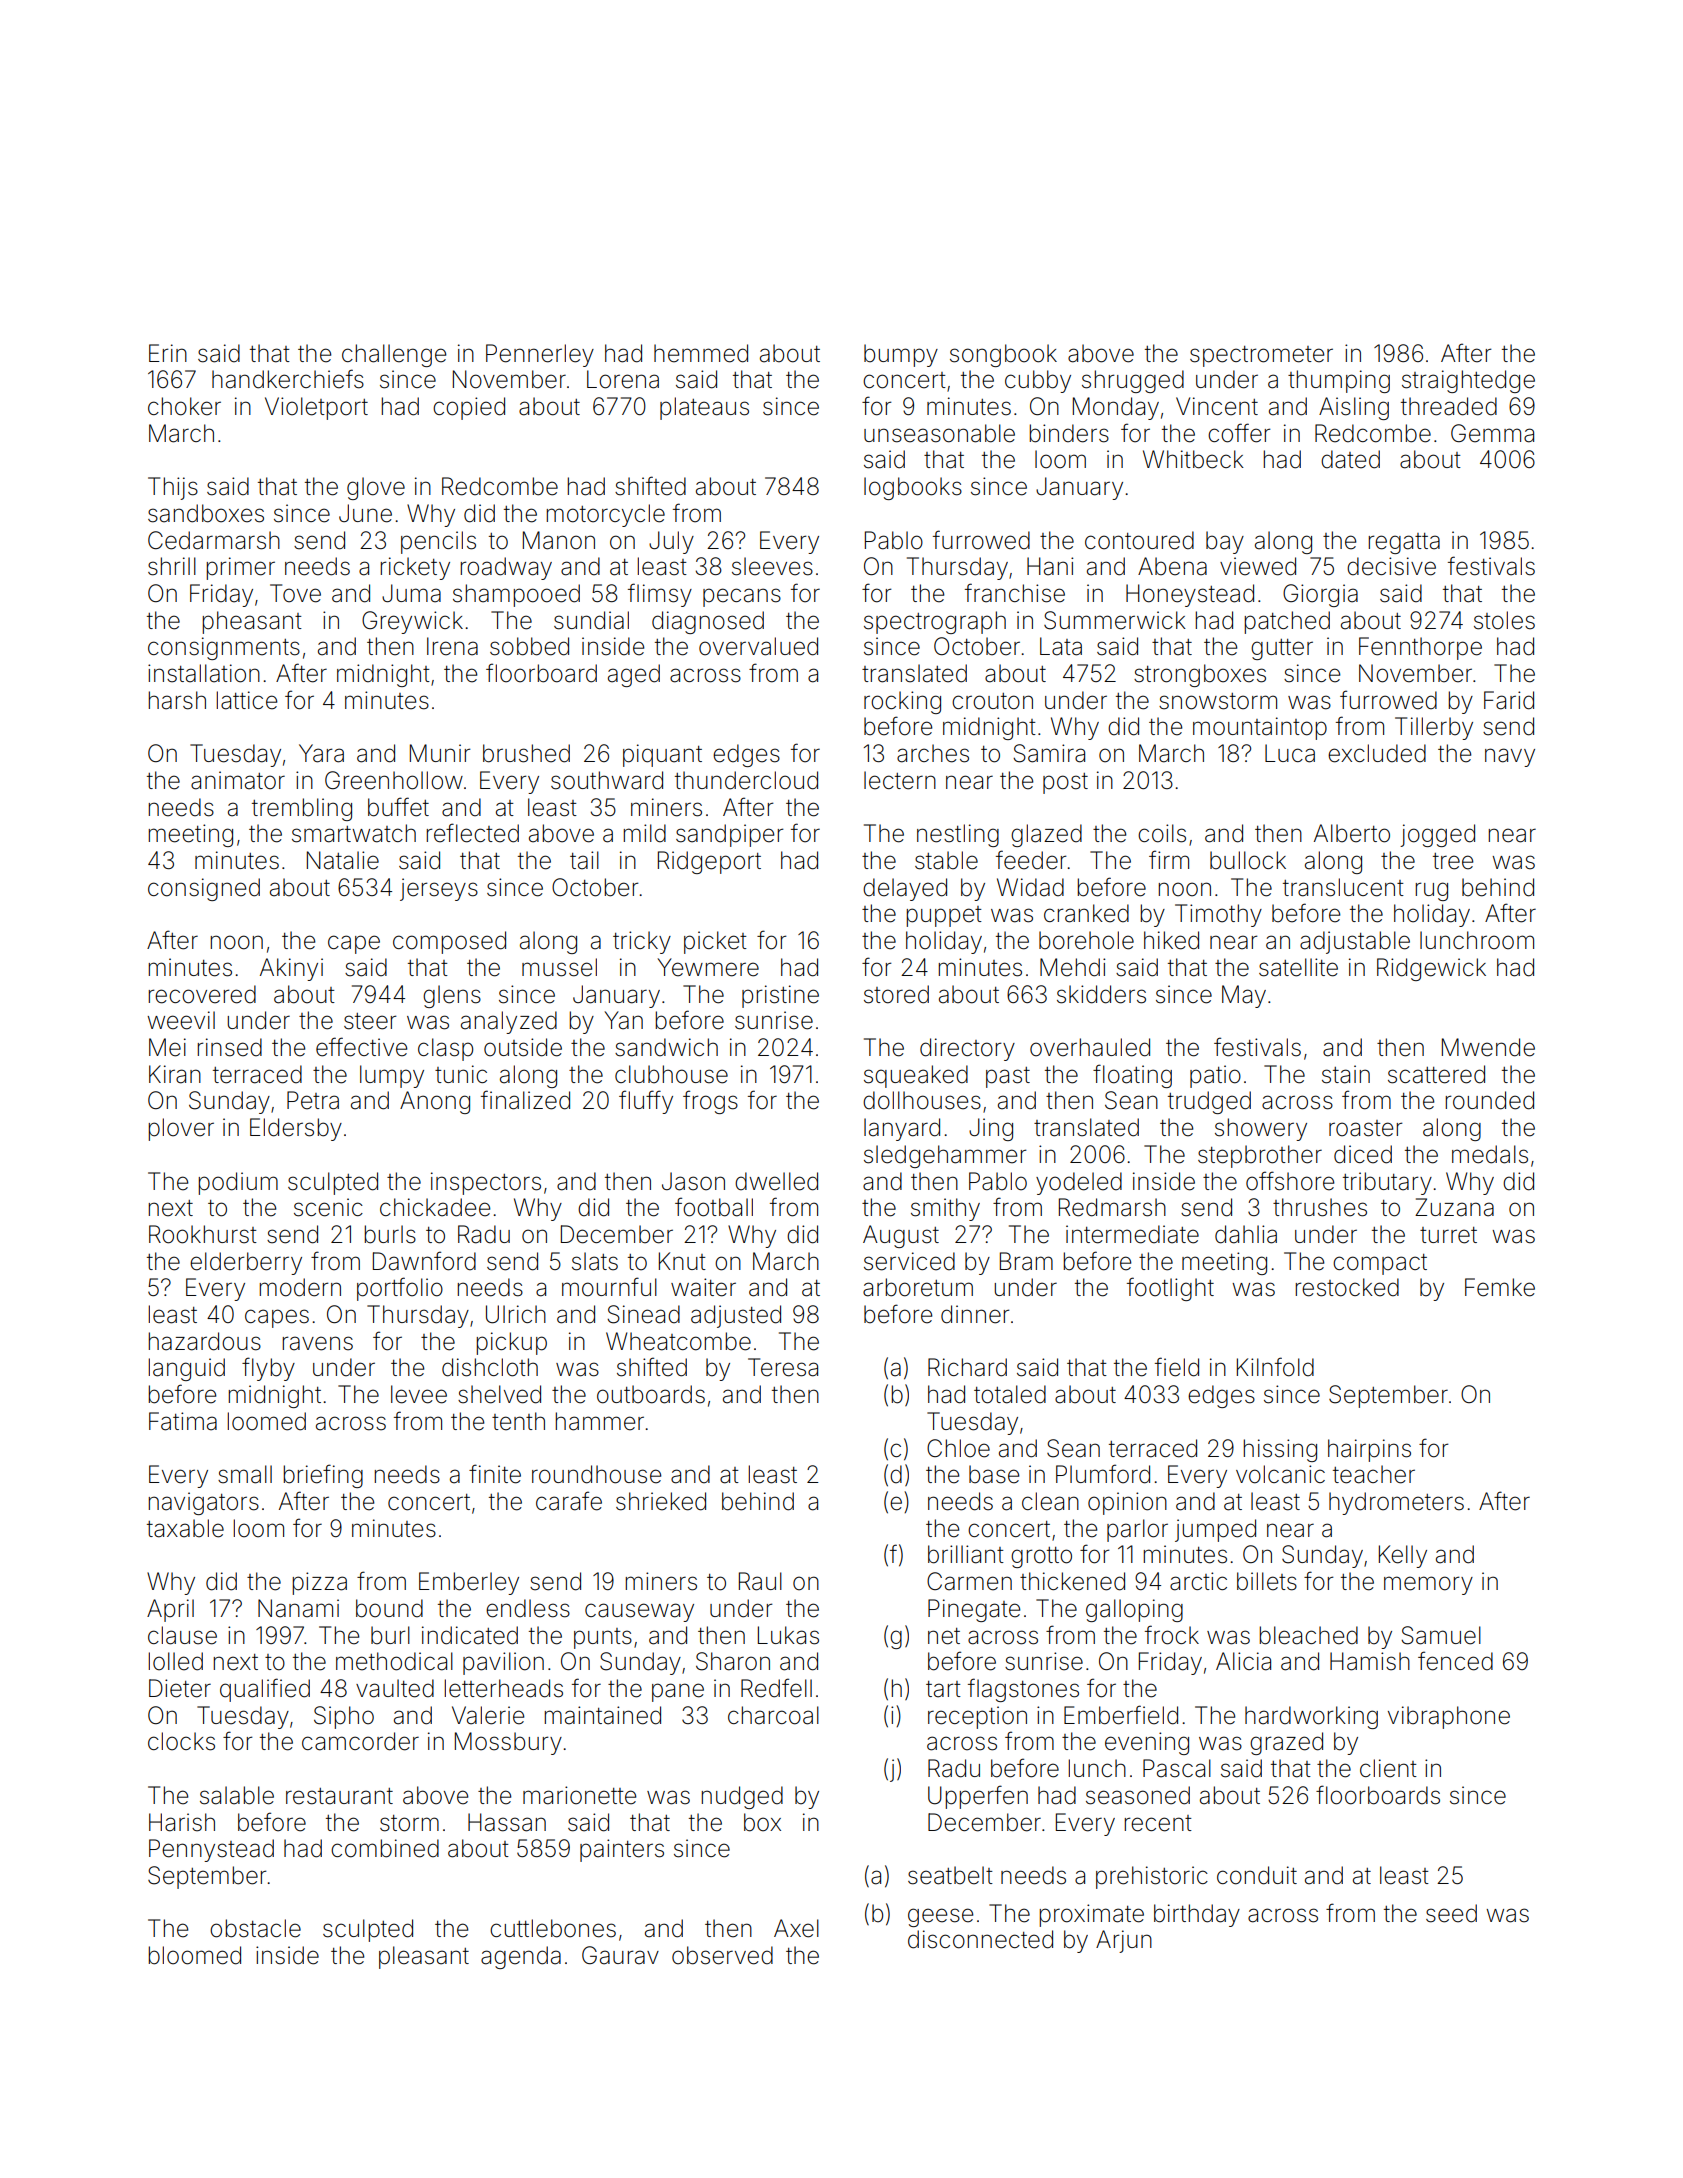  I want to click on grazed, so click(1286, 1743).
